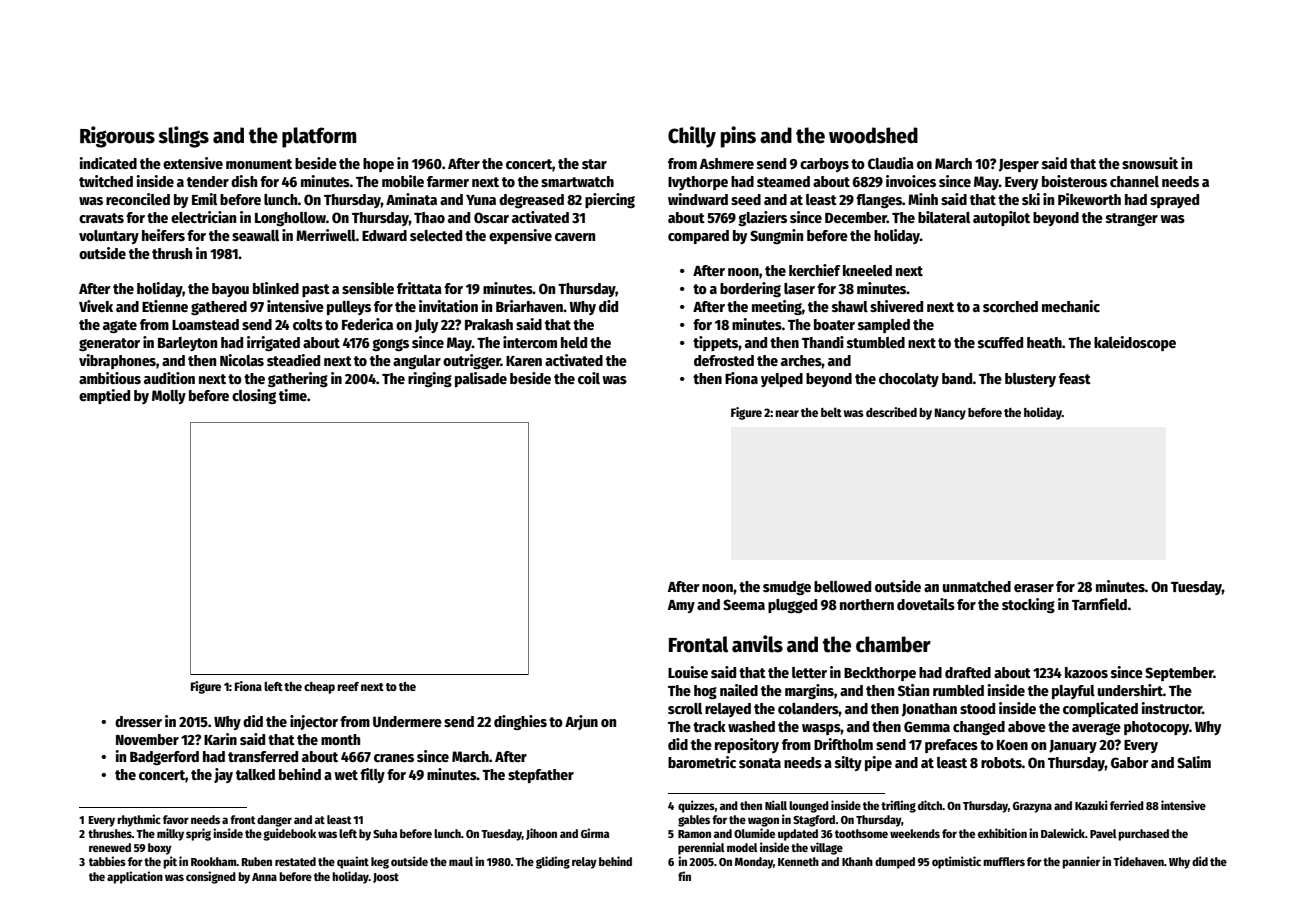 The image size is (1308, 924). What do you see at coordinates (594, 164) in the screenshot?
I see `star` at bounding box center [594, 164].
